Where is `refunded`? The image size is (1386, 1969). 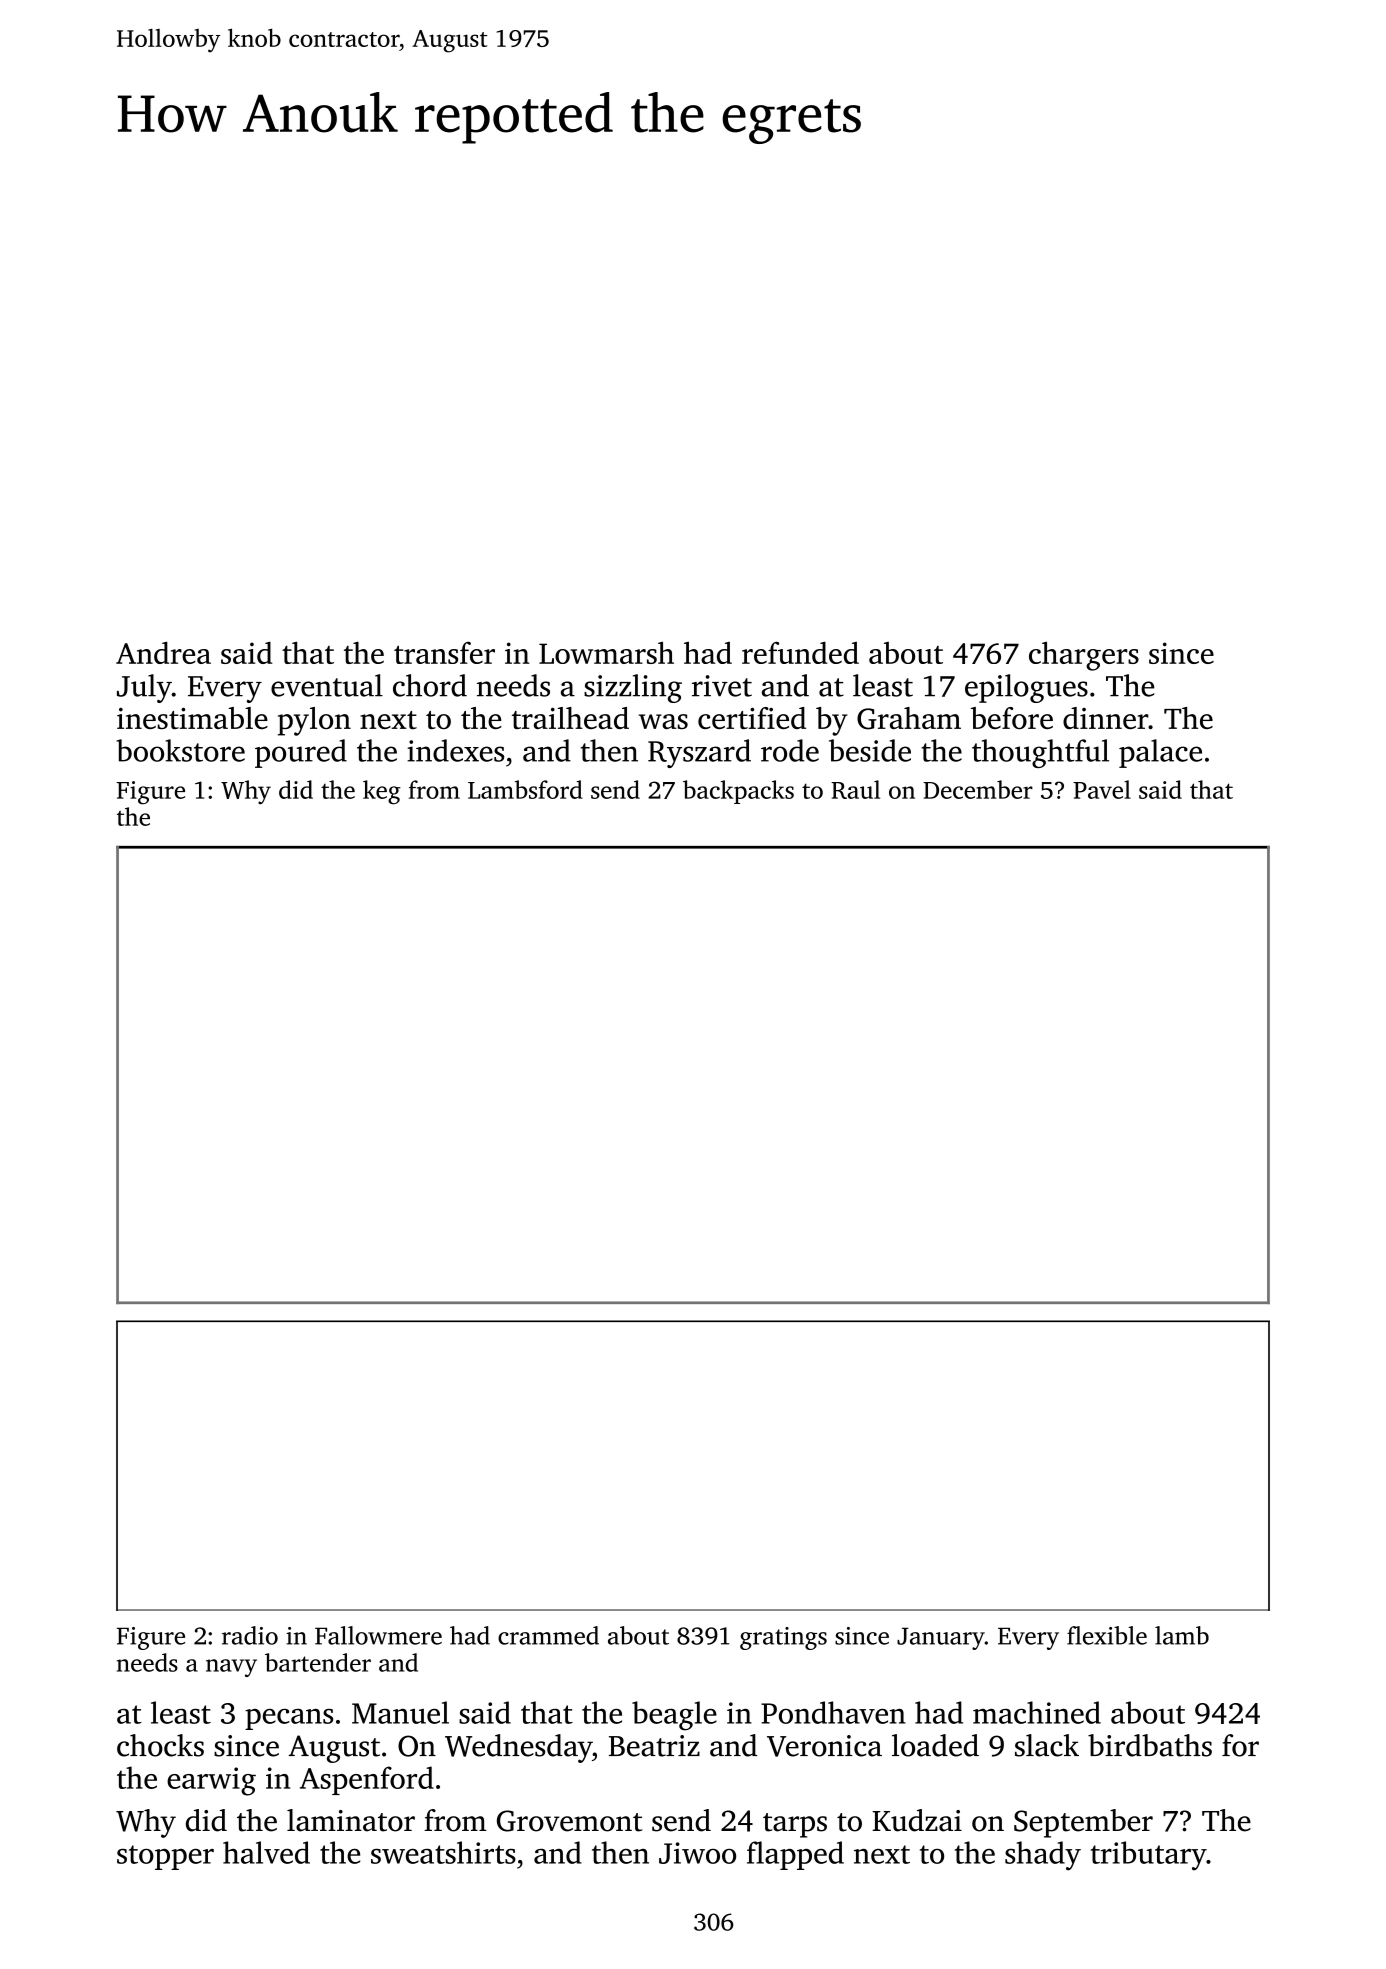
refunded is located at coordinates (800, 652).
